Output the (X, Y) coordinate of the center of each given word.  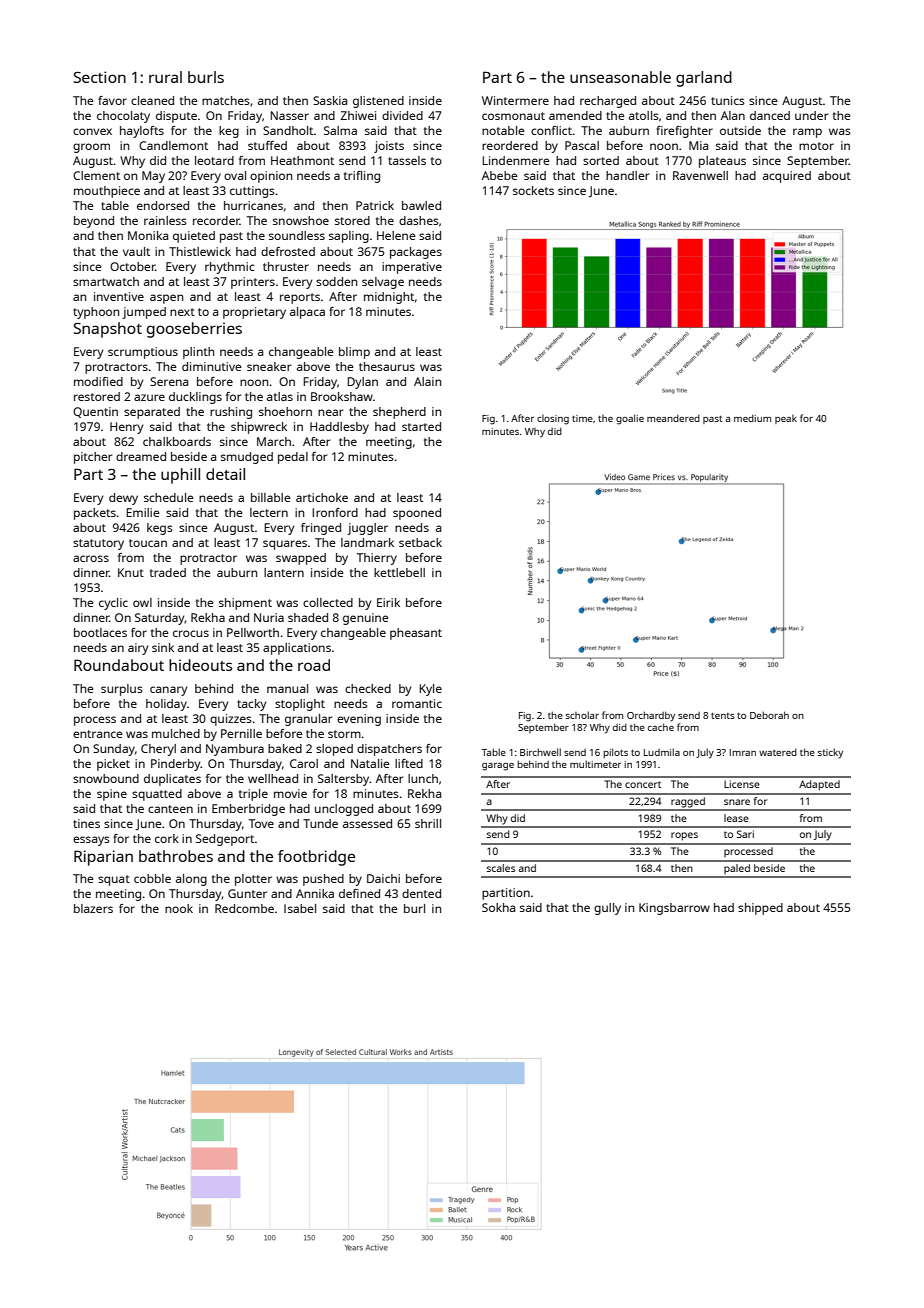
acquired (787, 177)
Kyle (430, 690)
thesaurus (387, 366)
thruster (286, 266)
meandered (673, 418)
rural (165, 77)
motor (816, 146)
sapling (349, 237)
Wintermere (515, 100)
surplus (122, 690)
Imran (743, 752)
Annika (315, 893)
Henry (126, 428)
